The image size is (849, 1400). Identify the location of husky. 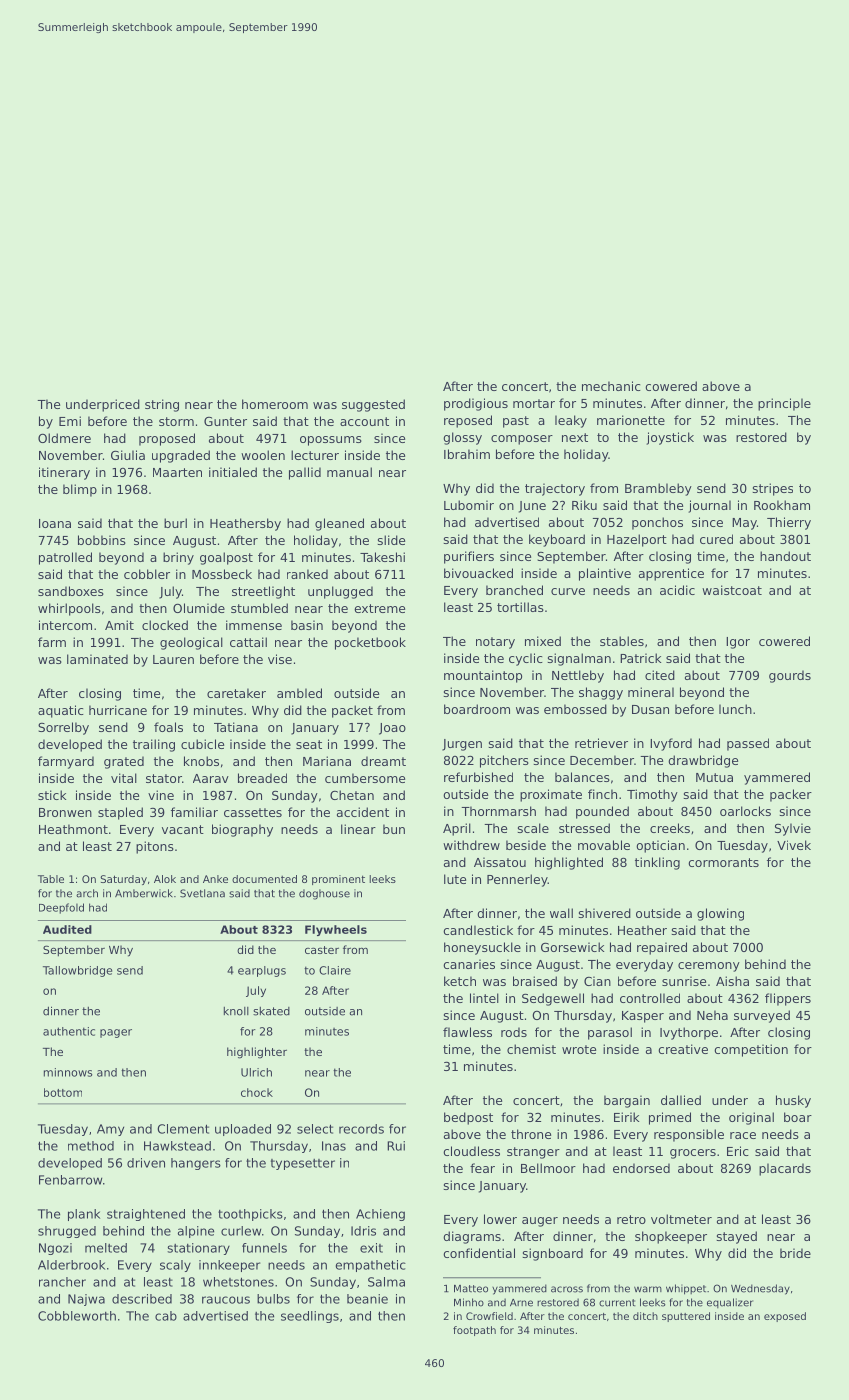
(793, 1101).
